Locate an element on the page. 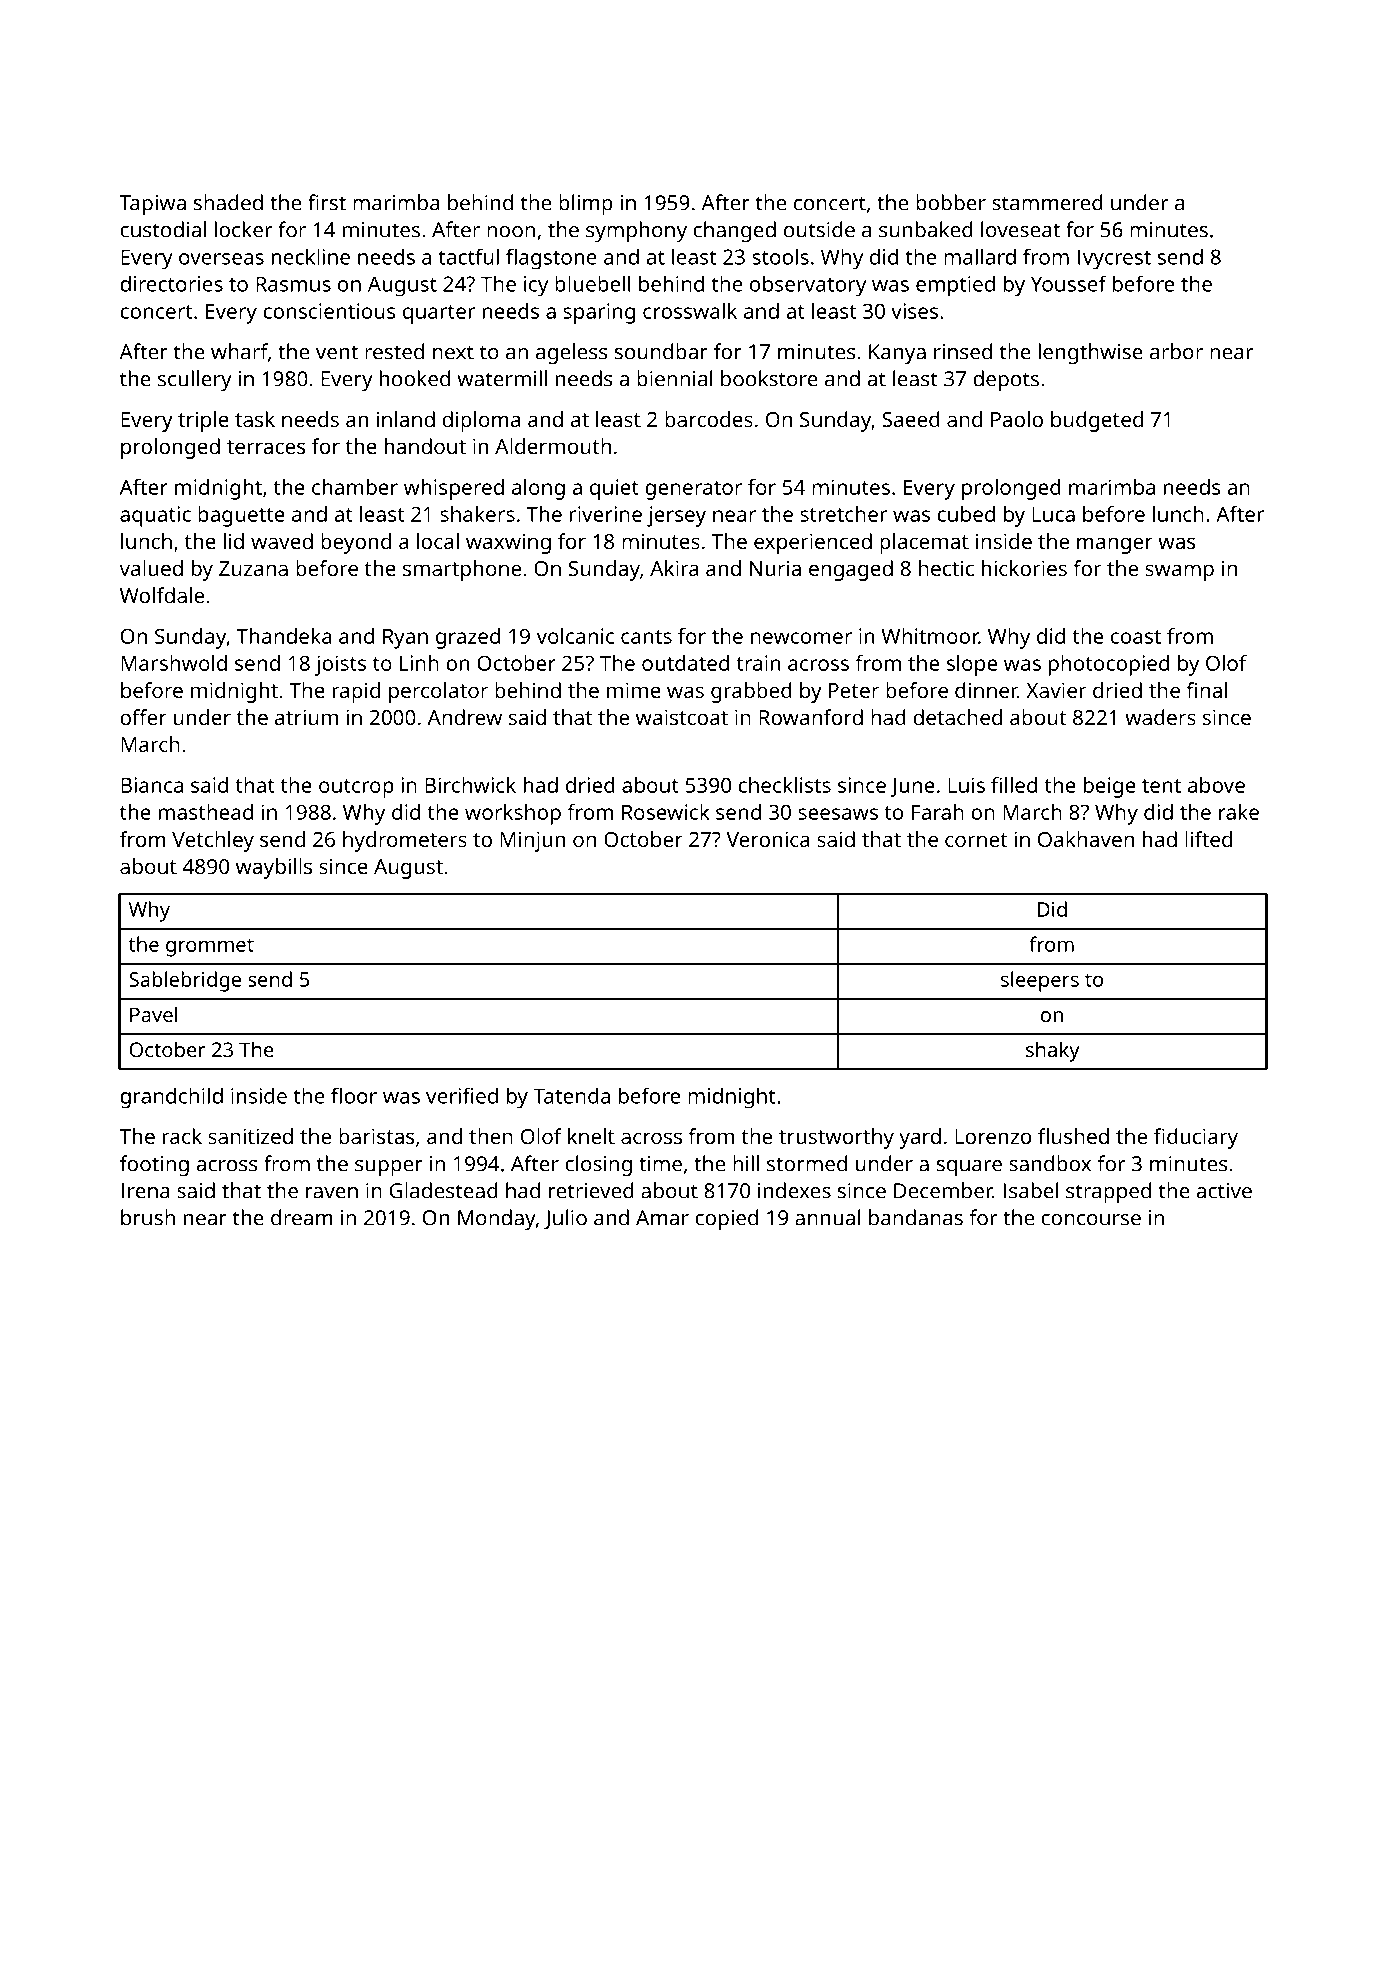  budgeted is located at coordinates (1097, 421).
